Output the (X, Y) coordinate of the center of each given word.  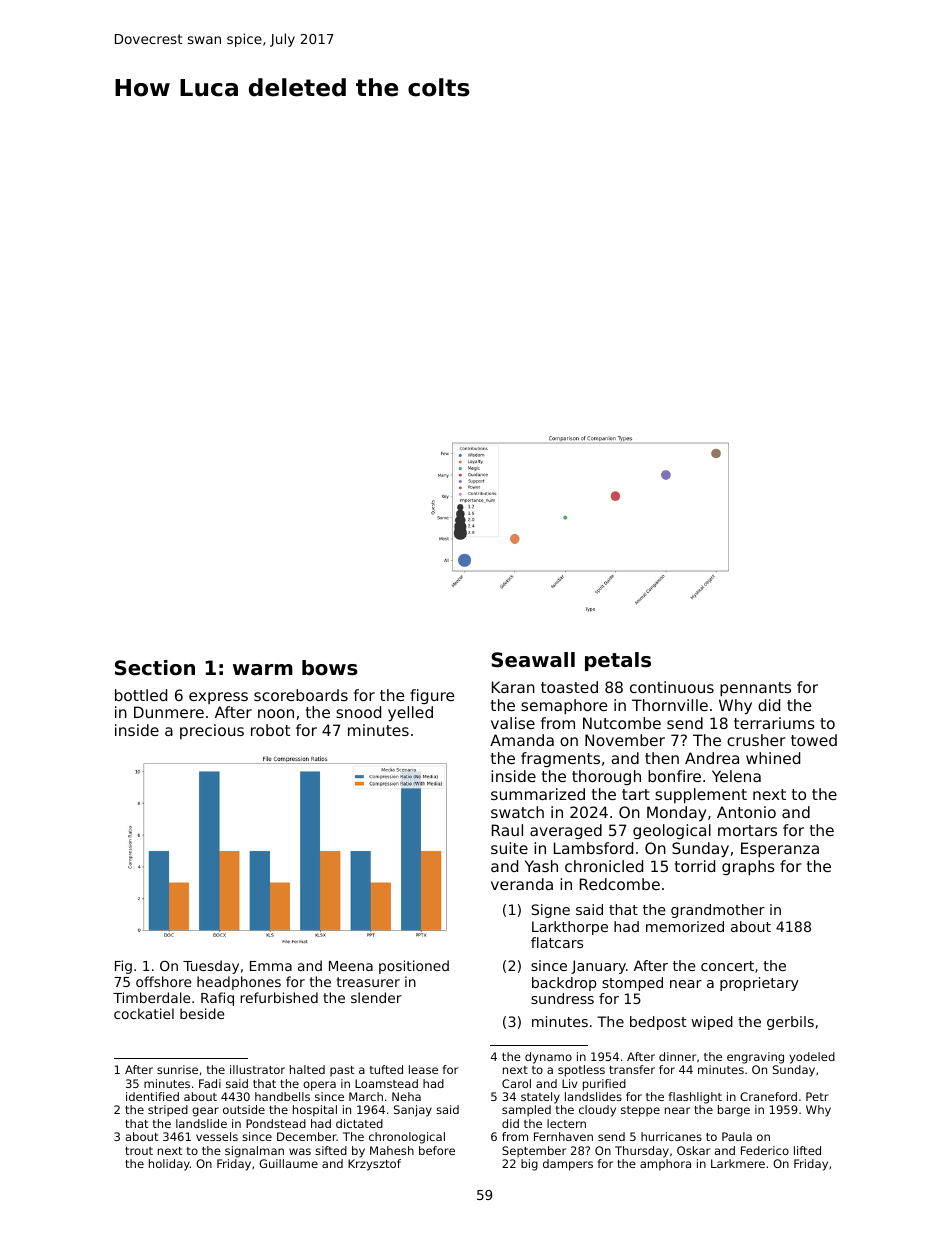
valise (513, 723)
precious (212, 731)
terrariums (774, 723)
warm (263, 669)
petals (618, 661)
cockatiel (144, 1013)
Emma (271, 966)
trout (139, 1151)
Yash (541, 866)
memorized (685, 926)
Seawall (533, 660)
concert (727, 966)
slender (376, 997)
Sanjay (413, 1111)
